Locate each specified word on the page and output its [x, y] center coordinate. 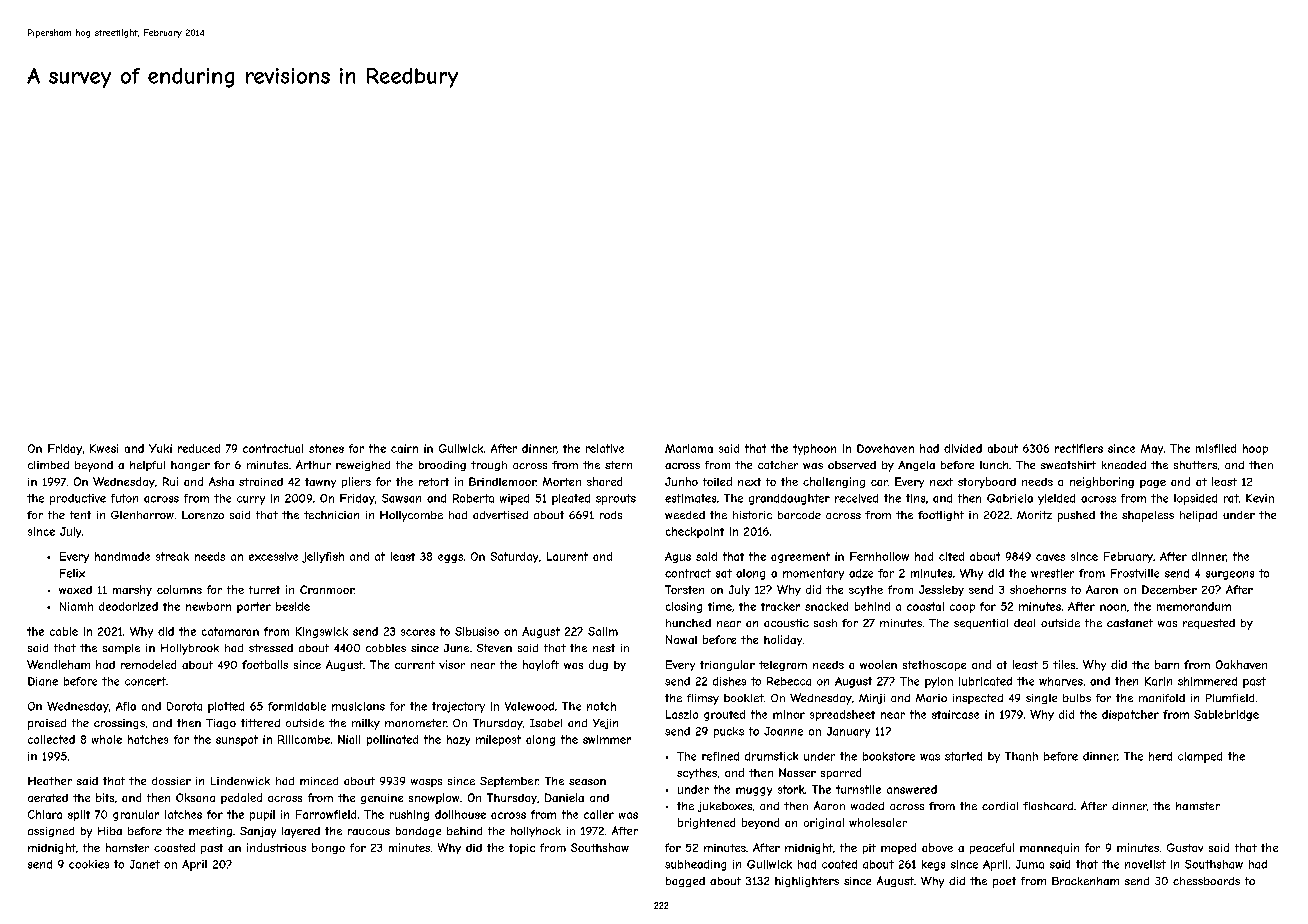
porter [254, 607]
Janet [145, 864]
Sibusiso [477, 631]
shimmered [1207, 681]
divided [963, 448]
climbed [48, 465]
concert [145, 681]
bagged [685, 882]
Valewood [529, 706]
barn [1167, 664]
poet [1004, 882]
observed [852, 465]
